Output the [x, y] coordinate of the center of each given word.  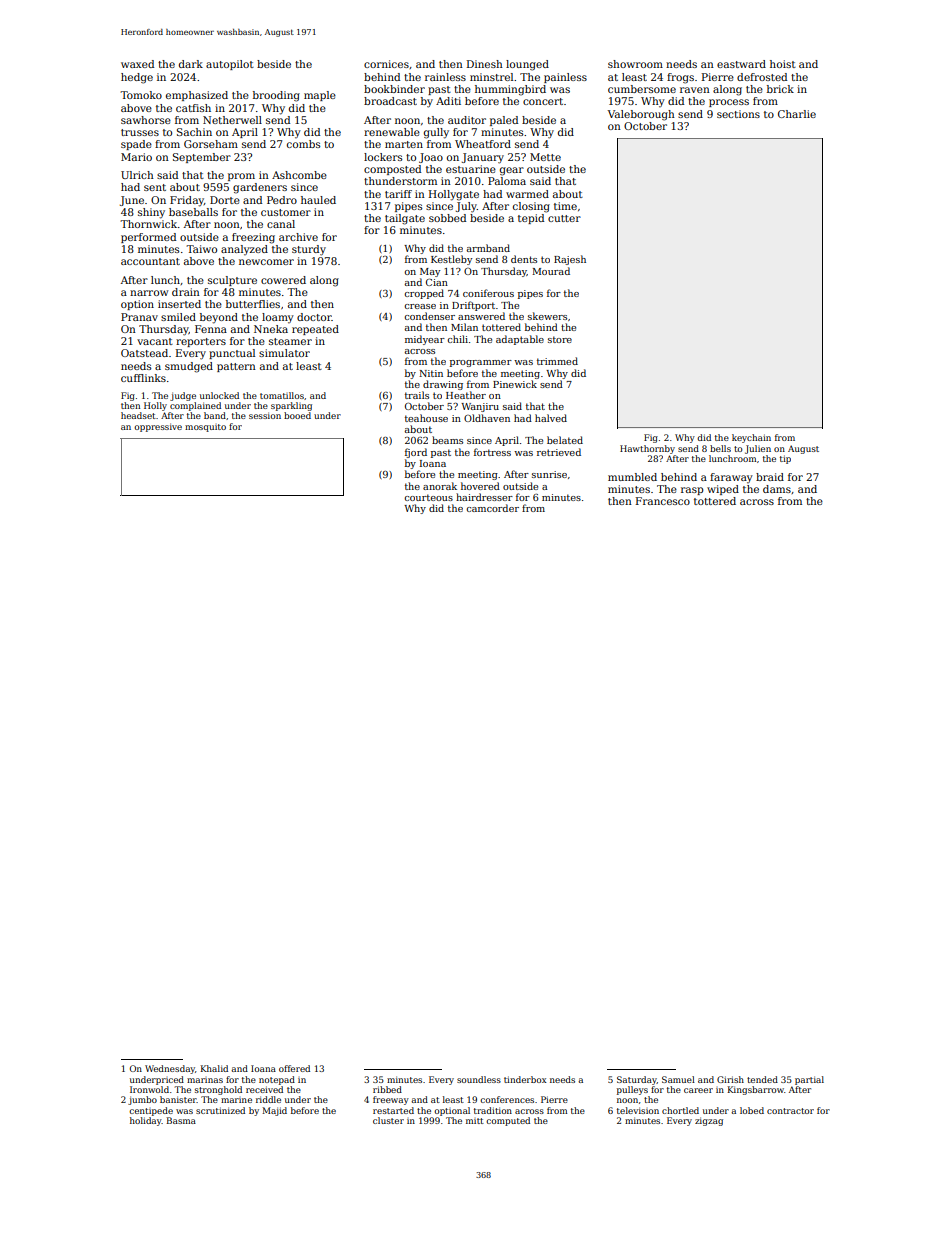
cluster [388, 1120]
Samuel [678, 1079]
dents [524, 259]
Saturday [637, 1080]
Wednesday [170, 1069]
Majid [274, 1111]
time [565, 206]
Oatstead [144, 353]
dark [191, 64]
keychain [751, 438]
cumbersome [642, 89]
